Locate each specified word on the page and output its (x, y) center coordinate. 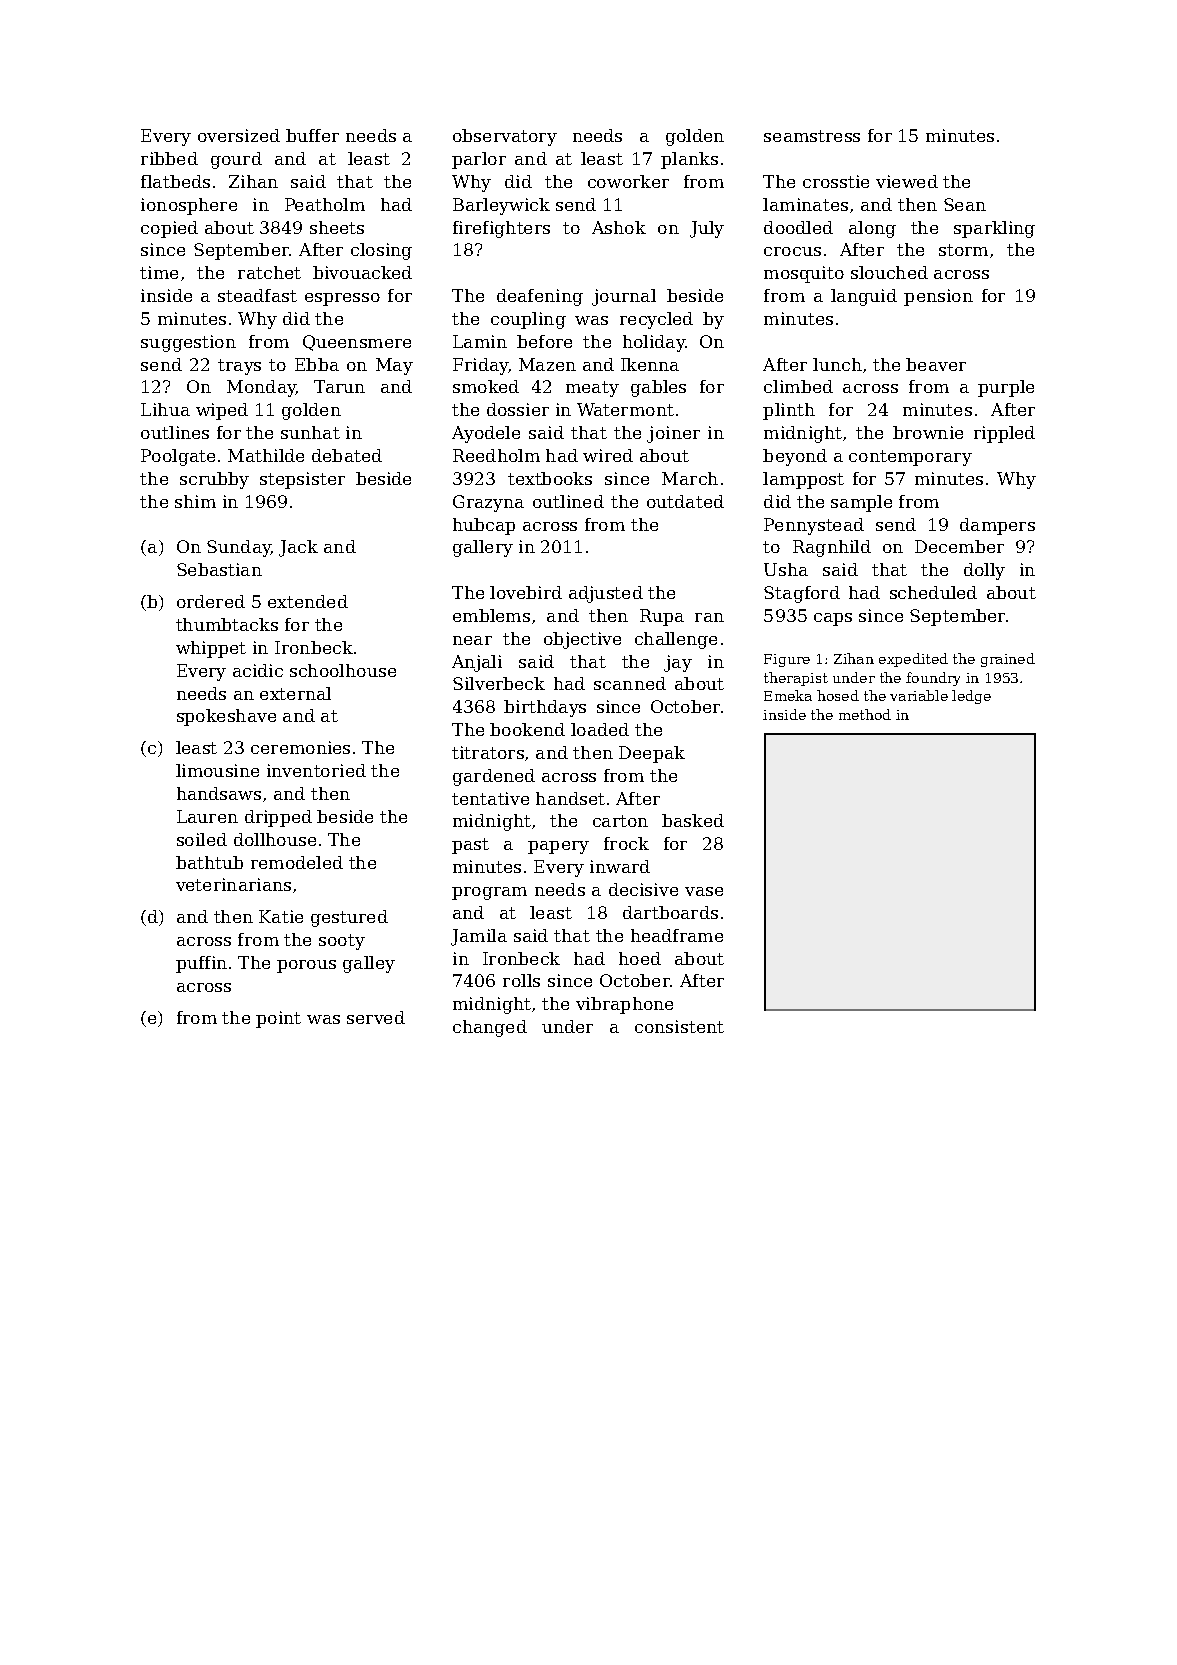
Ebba (317, 364)
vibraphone (624, 1005)
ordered (211, 601)
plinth (789, 411)
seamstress (812, 136)
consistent (679, 1026)
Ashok (619, 227)
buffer (312, 135)
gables (658, 388)
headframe (677, 935)
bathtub (209, 862)
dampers (997, 526)
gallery (483, 548)
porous (306, 966)
